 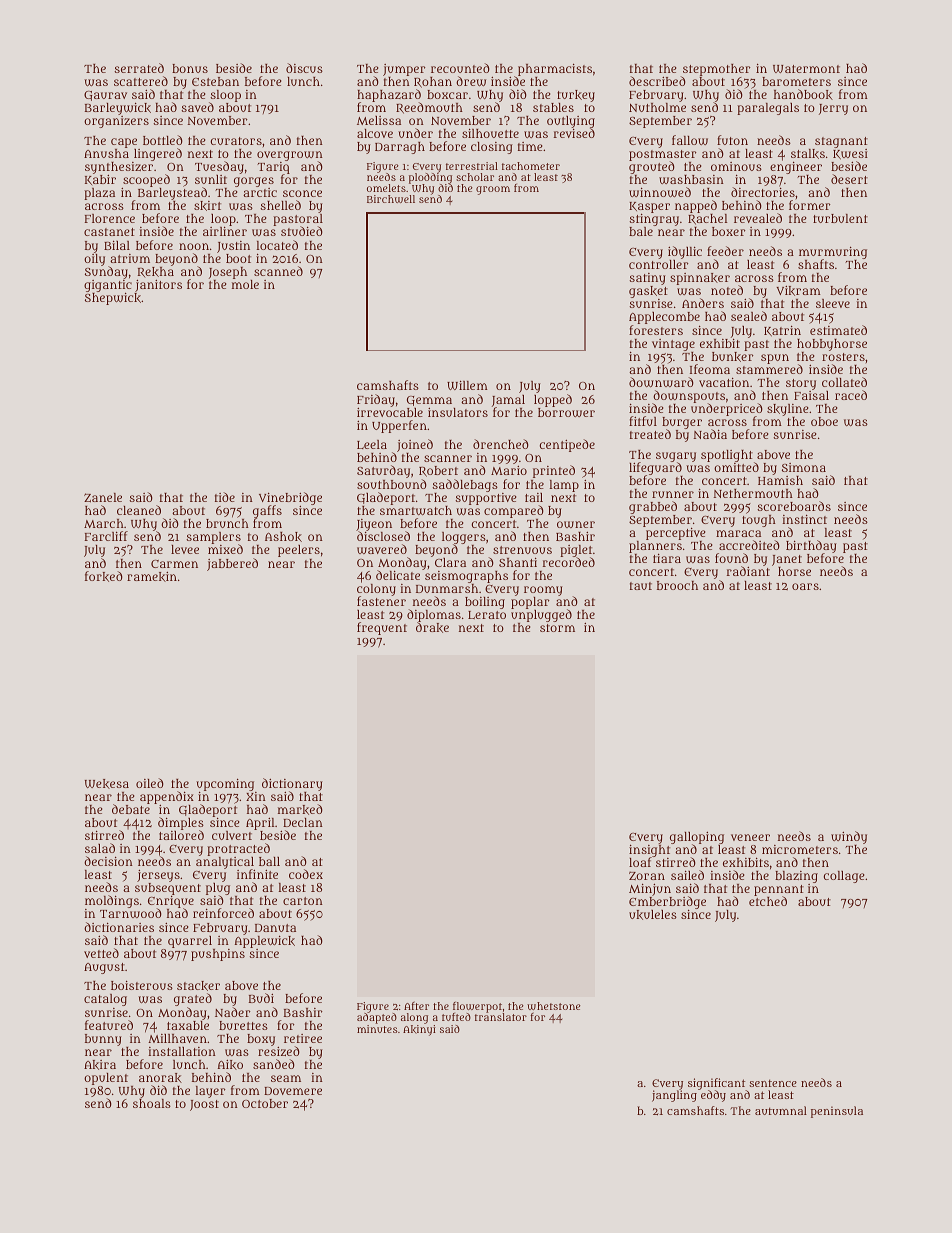 What do you see at coordinates (264, 941) in the page?
I see `Applewick` at bounding box center [264, 941].
